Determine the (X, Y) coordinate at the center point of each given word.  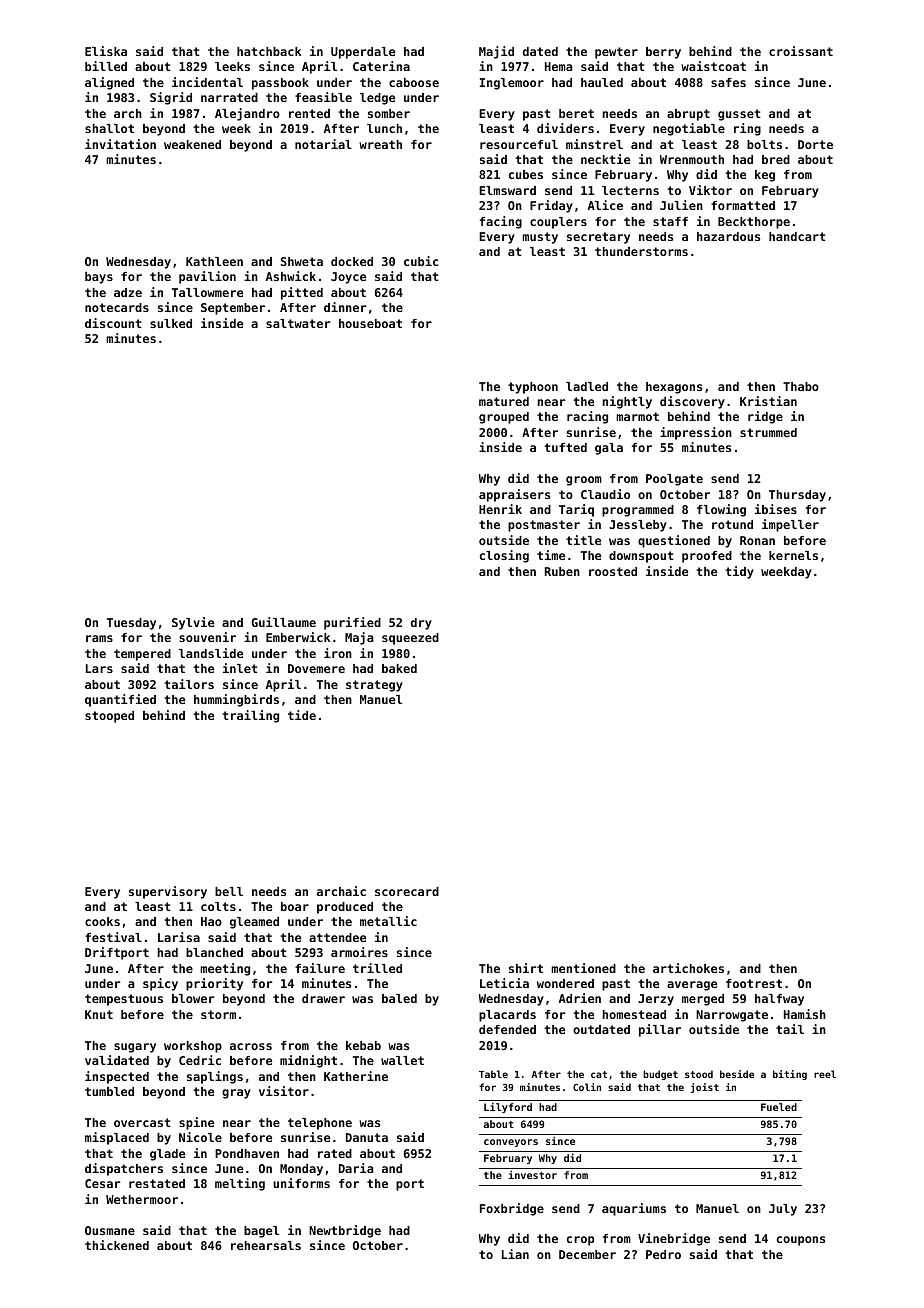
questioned (674, 541)
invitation (120, 144)
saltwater (298, 323)
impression (696, 433)
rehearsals (266, 1245)
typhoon (533, 388)
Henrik (500, 509)
